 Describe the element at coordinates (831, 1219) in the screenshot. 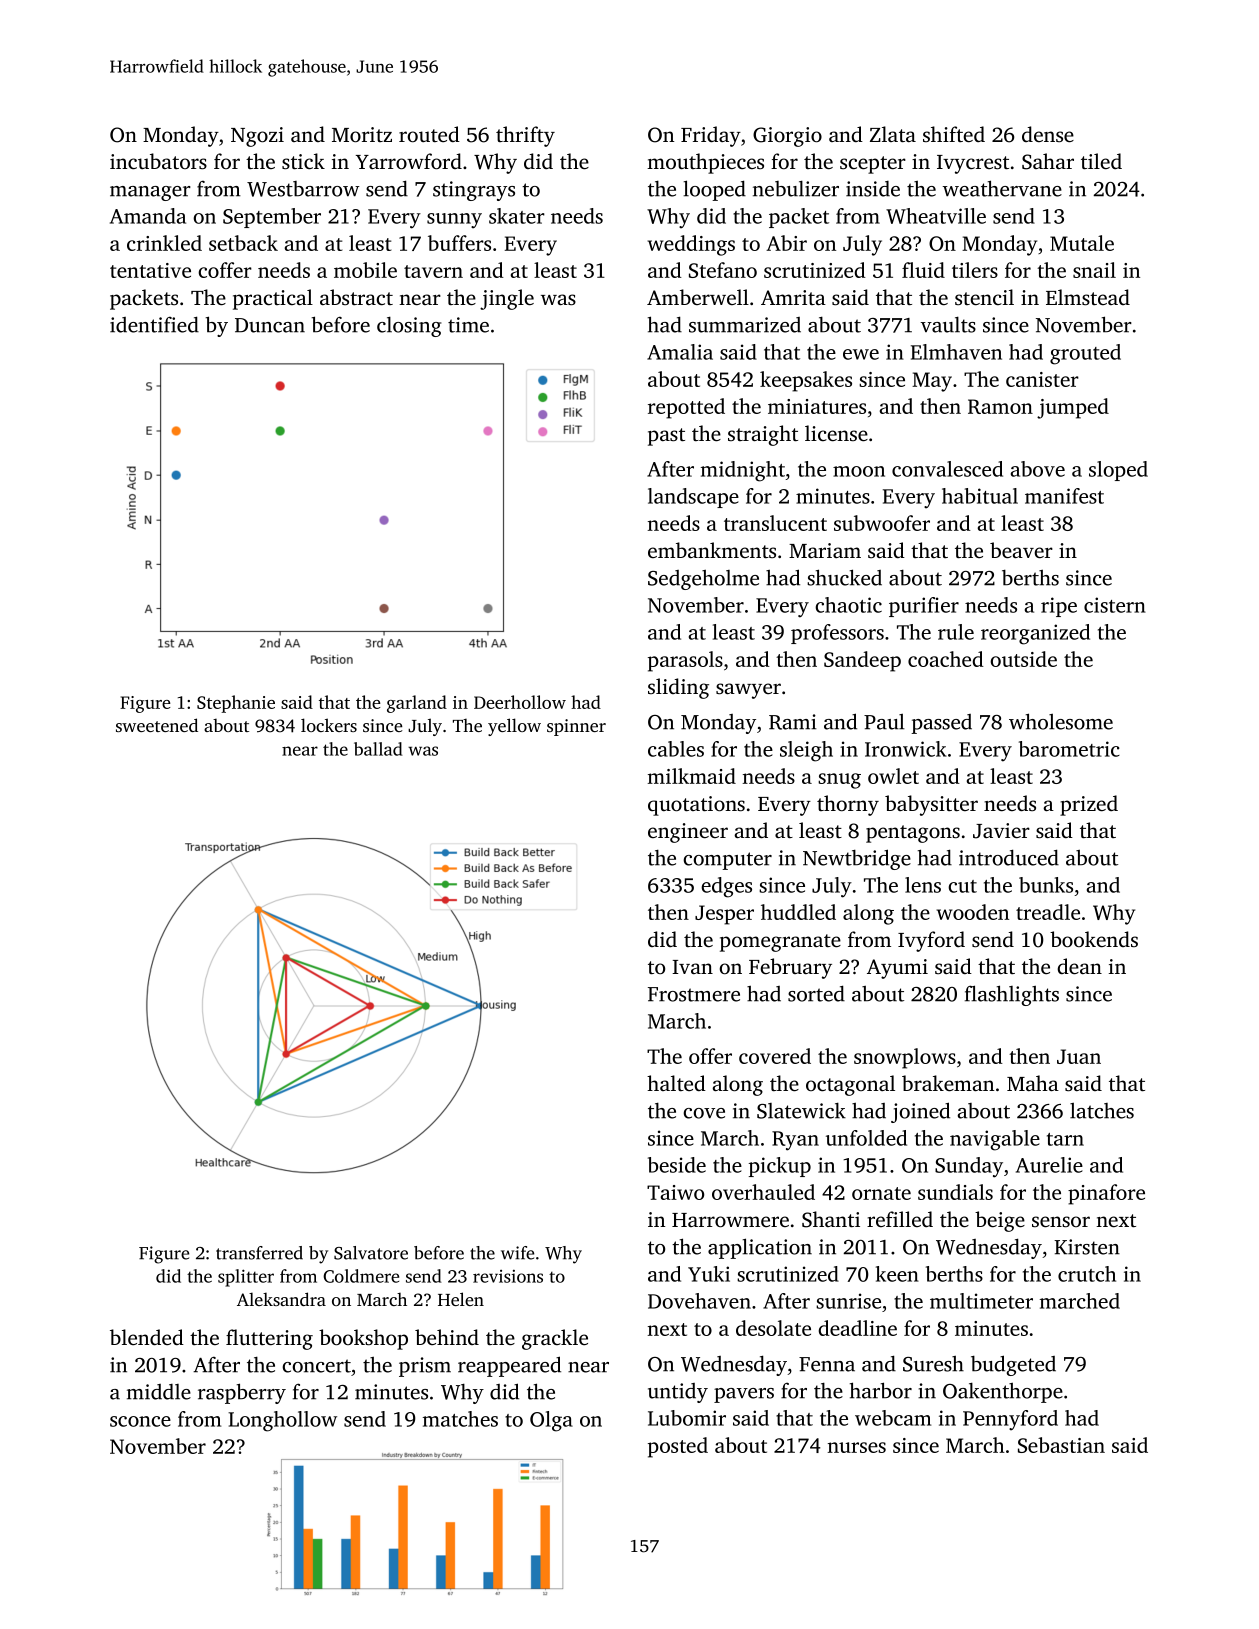

I see `Shanti` at that location.
